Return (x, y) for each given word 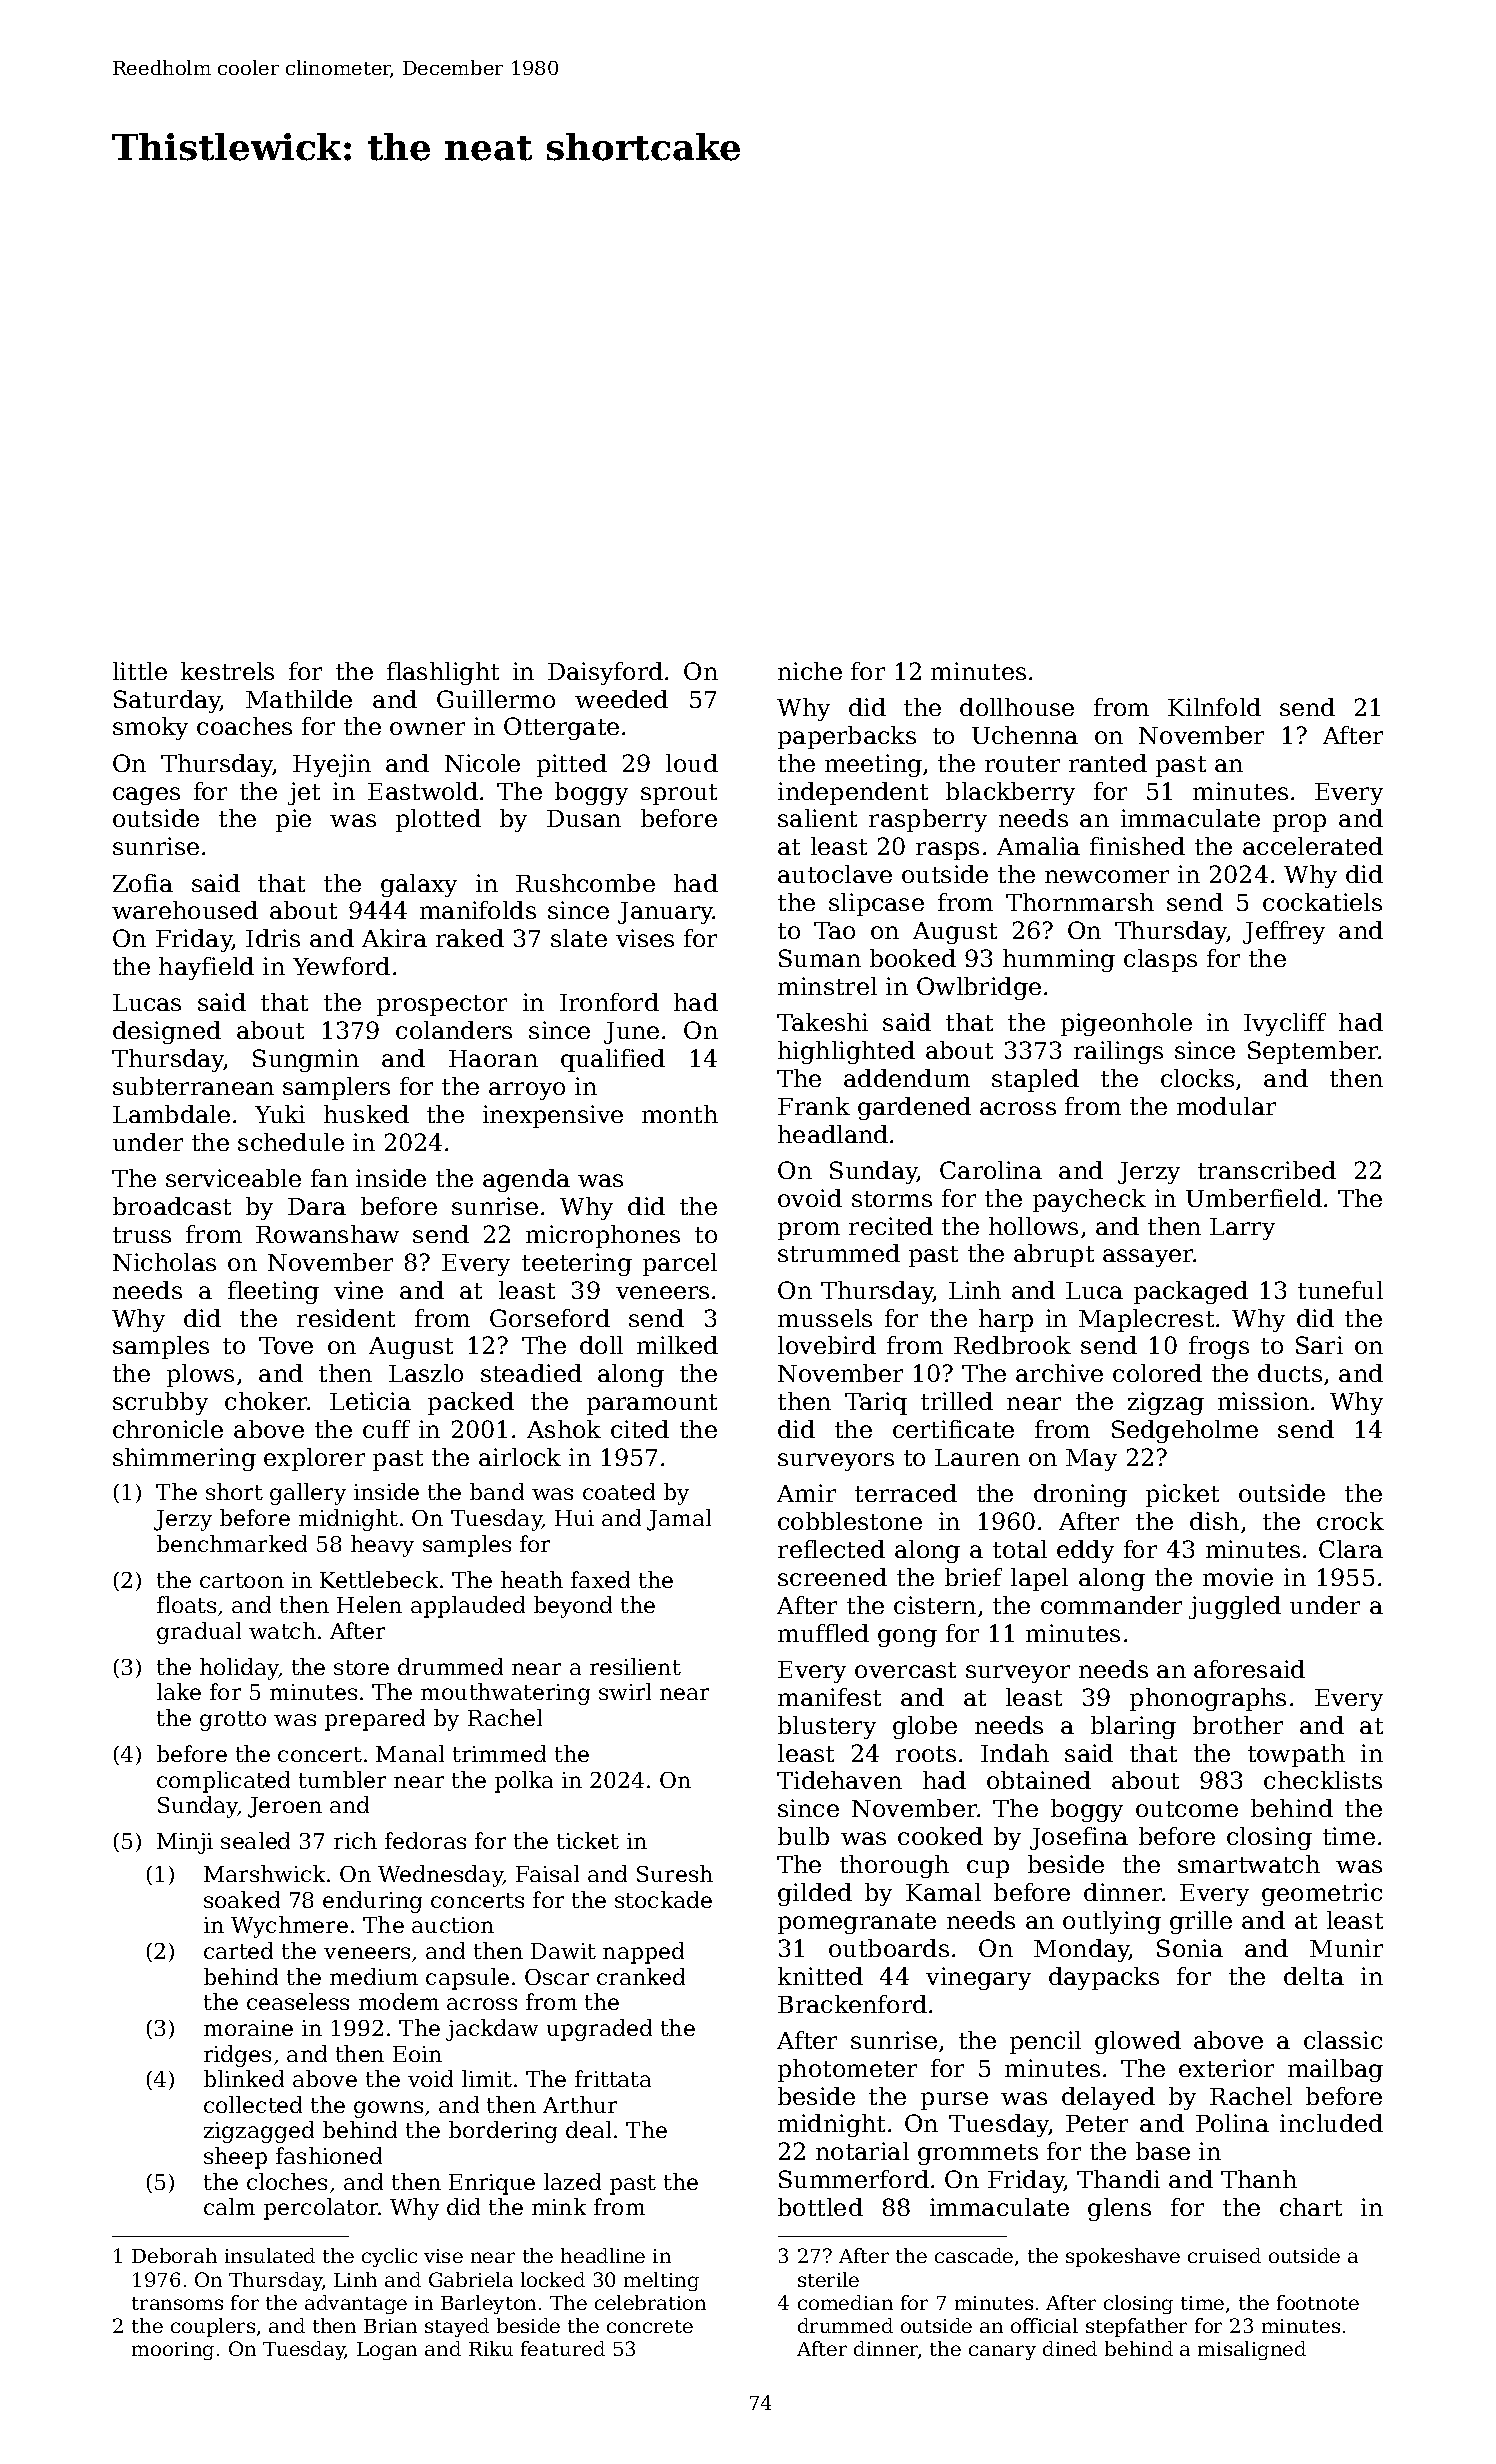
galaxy (419, 885)
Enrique (492, 2184)
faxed (600, 1579)
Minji (185, 1843)
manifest (829, 1697)
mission (1263, 1401)
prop (1299, 823)
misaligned (1252, 2350)
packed (471, 1403)
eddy (1085, 1551)
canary (1002, 2352)
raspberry (928, 820)
